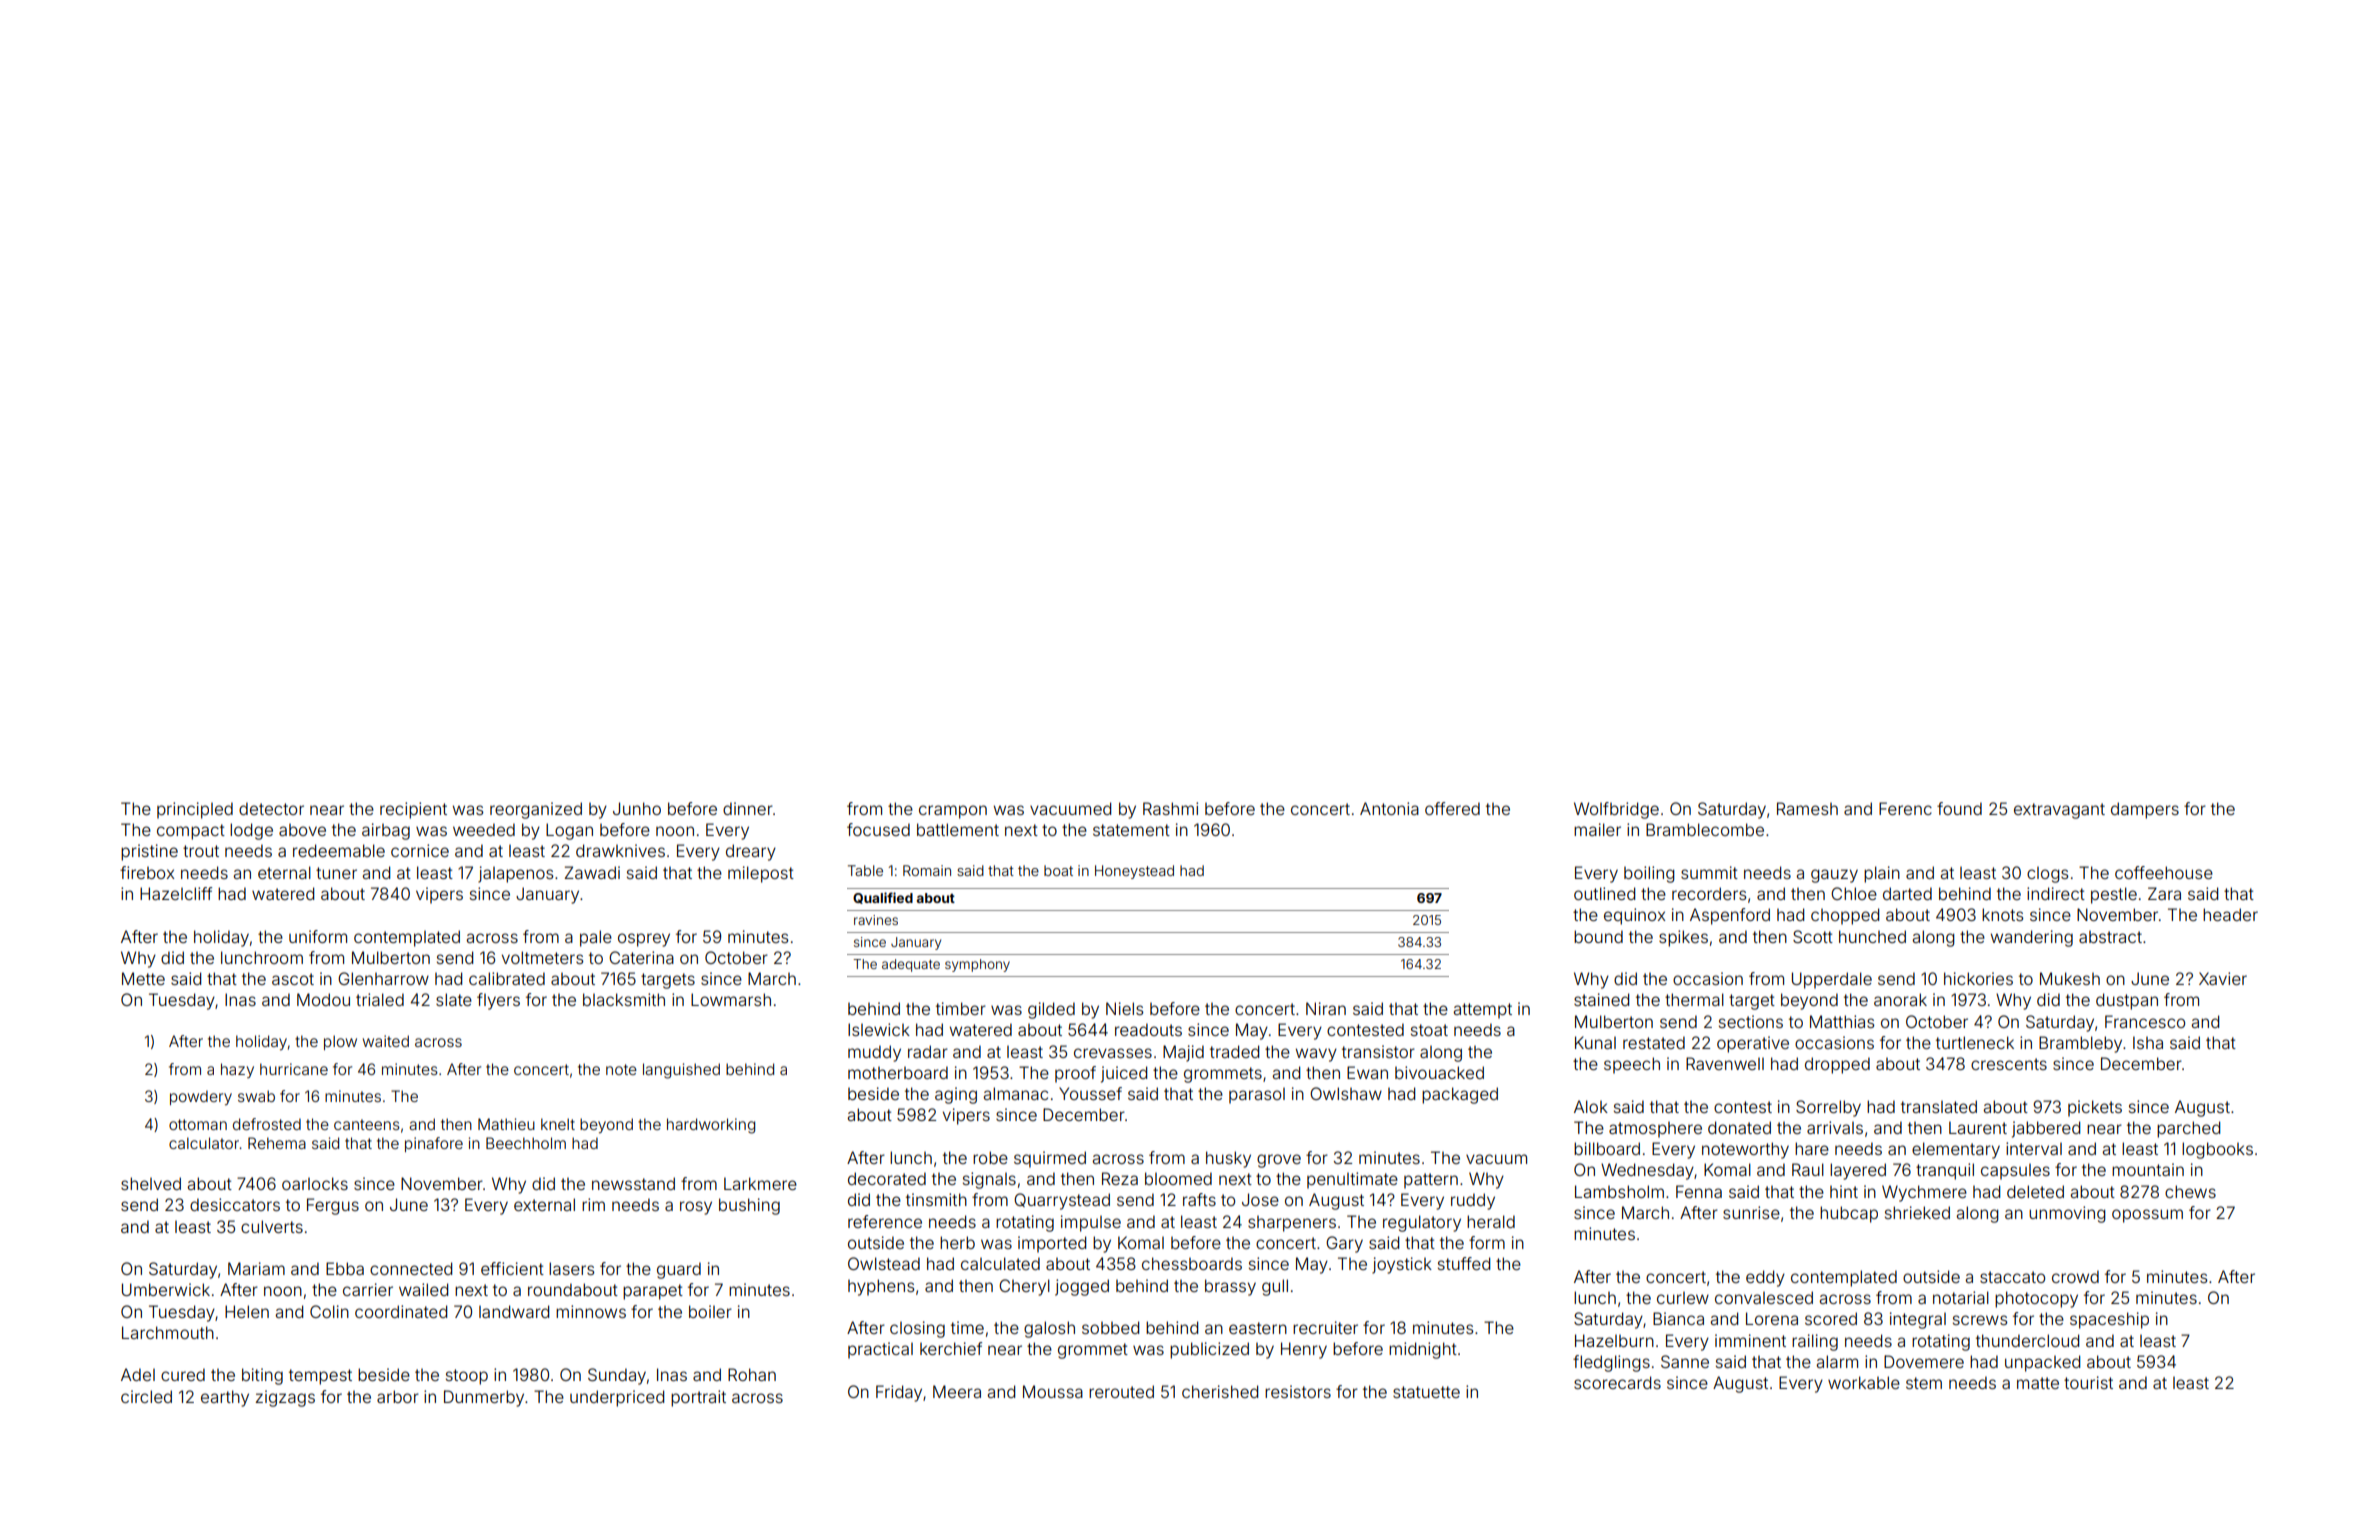 The height and width of the screenshot is (1540, 2380). Describe the element at coordinates (1959, 808) in the screenshot. I see `found` at that location.
